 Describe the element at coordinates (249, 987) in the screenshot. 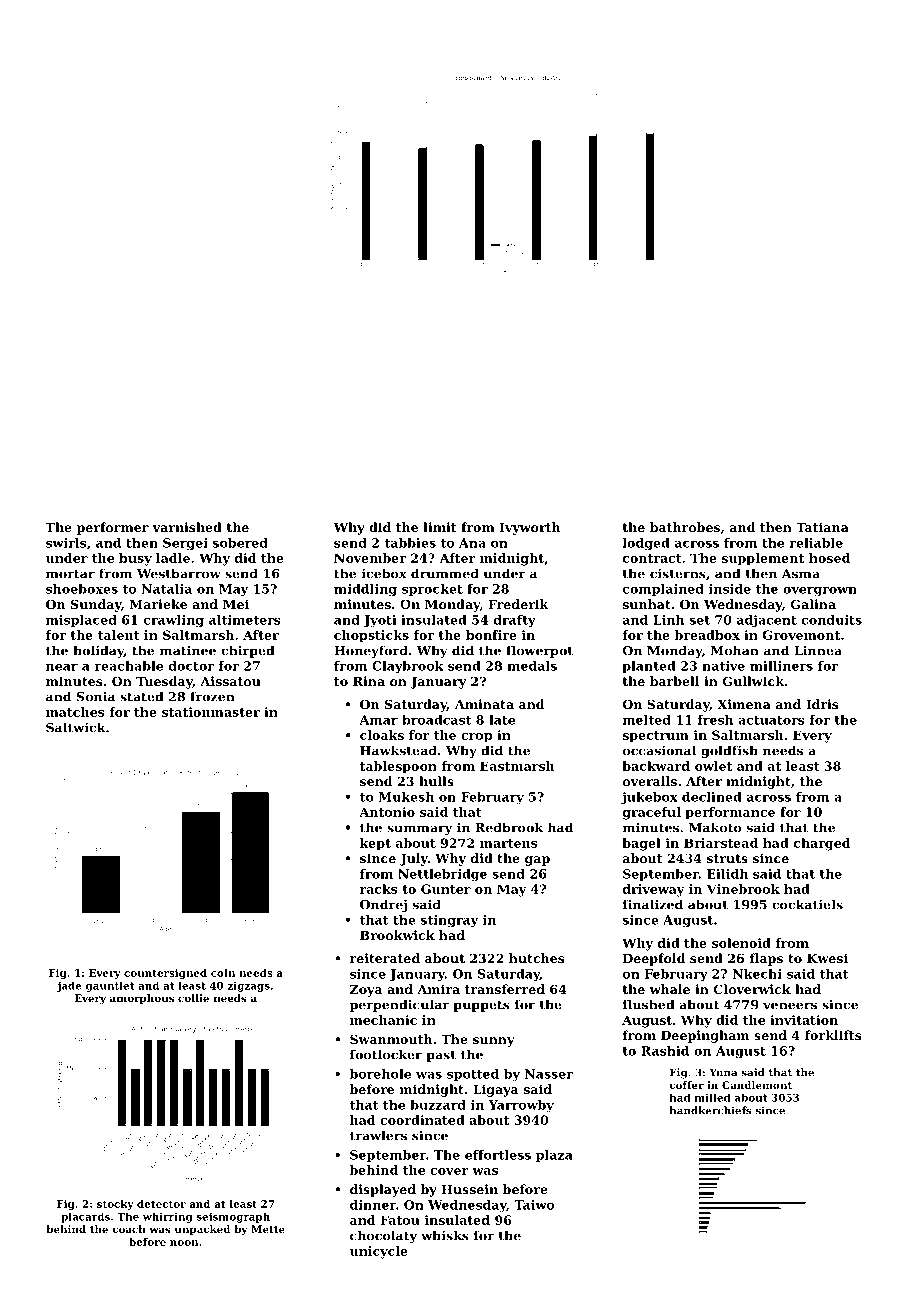

I see `zigzags` at that location.
